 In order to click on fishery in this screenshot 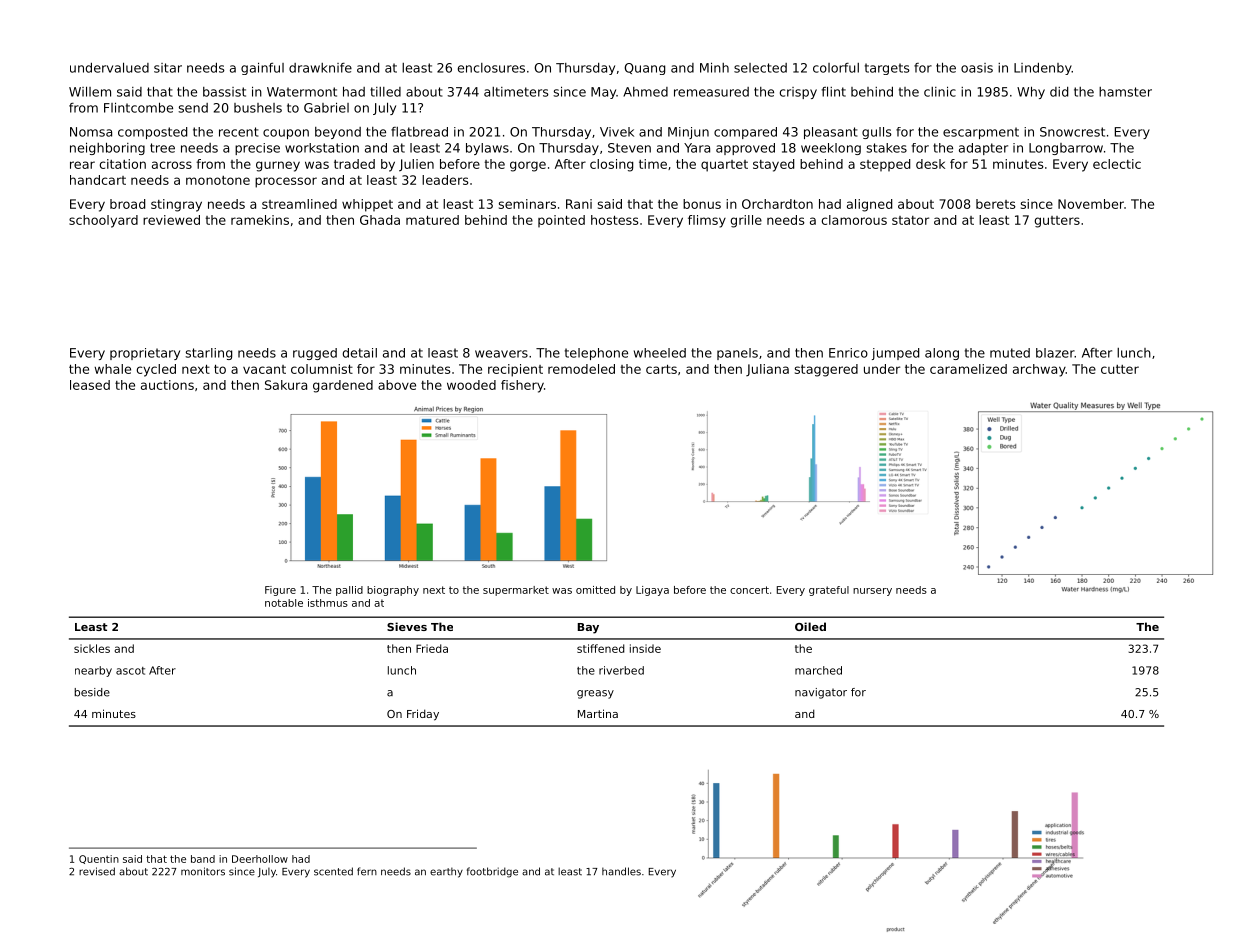, I will do `click(522, 386)`.
